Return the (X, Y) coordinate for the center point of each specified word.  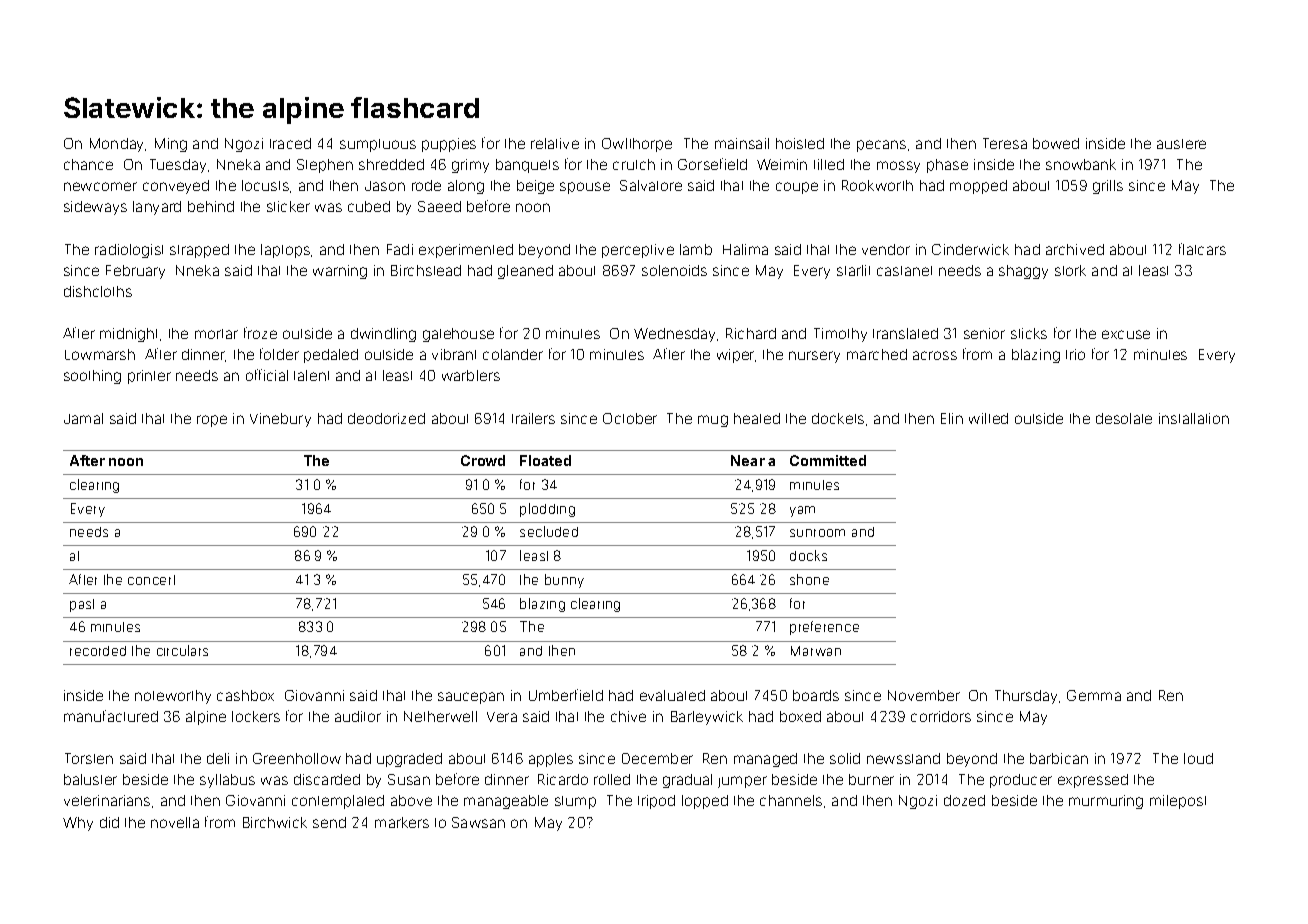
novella (175, 822)
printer (149, 377)
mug (713, 421)
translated (905, 333)
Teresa (1005, 143)
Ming (171, 145)
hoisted (800, 143)
